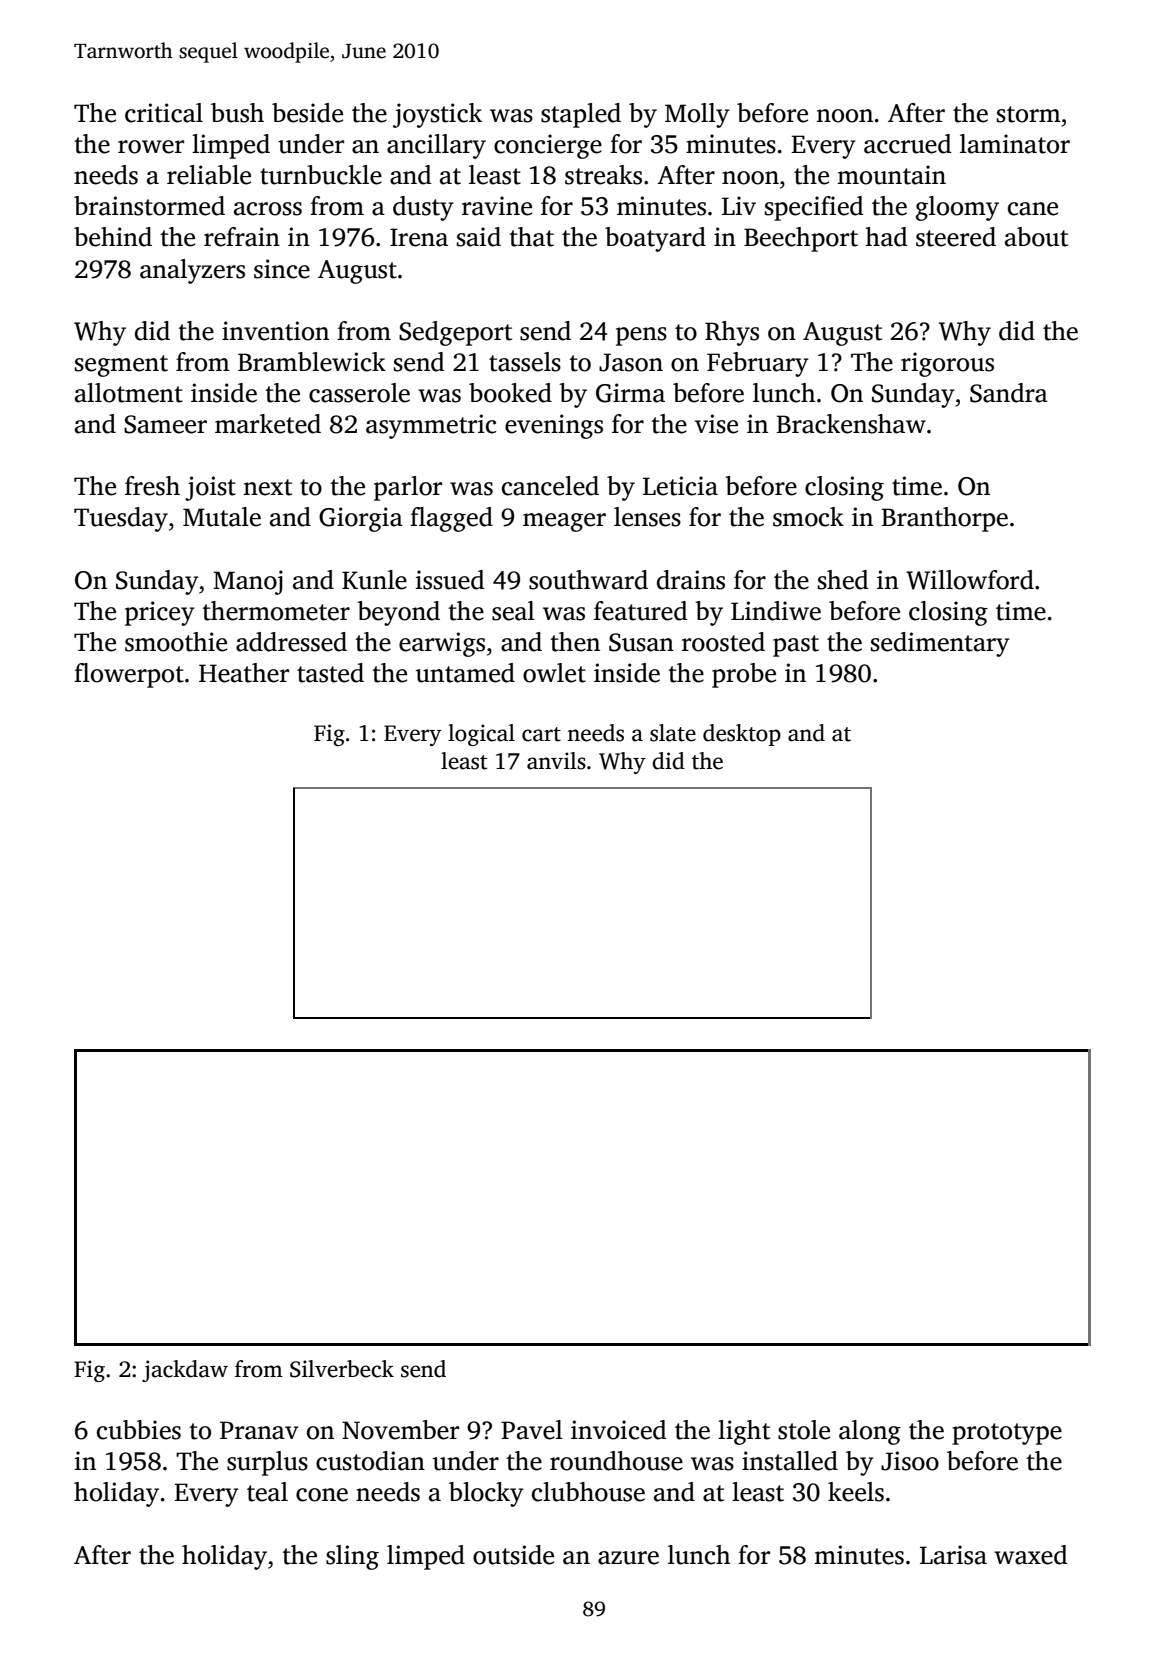 The image size is (1165, 1654). What do you see at coordinates (742, 735) in the screenshot?
I see `desktop` at bounding box center [742, 735].
